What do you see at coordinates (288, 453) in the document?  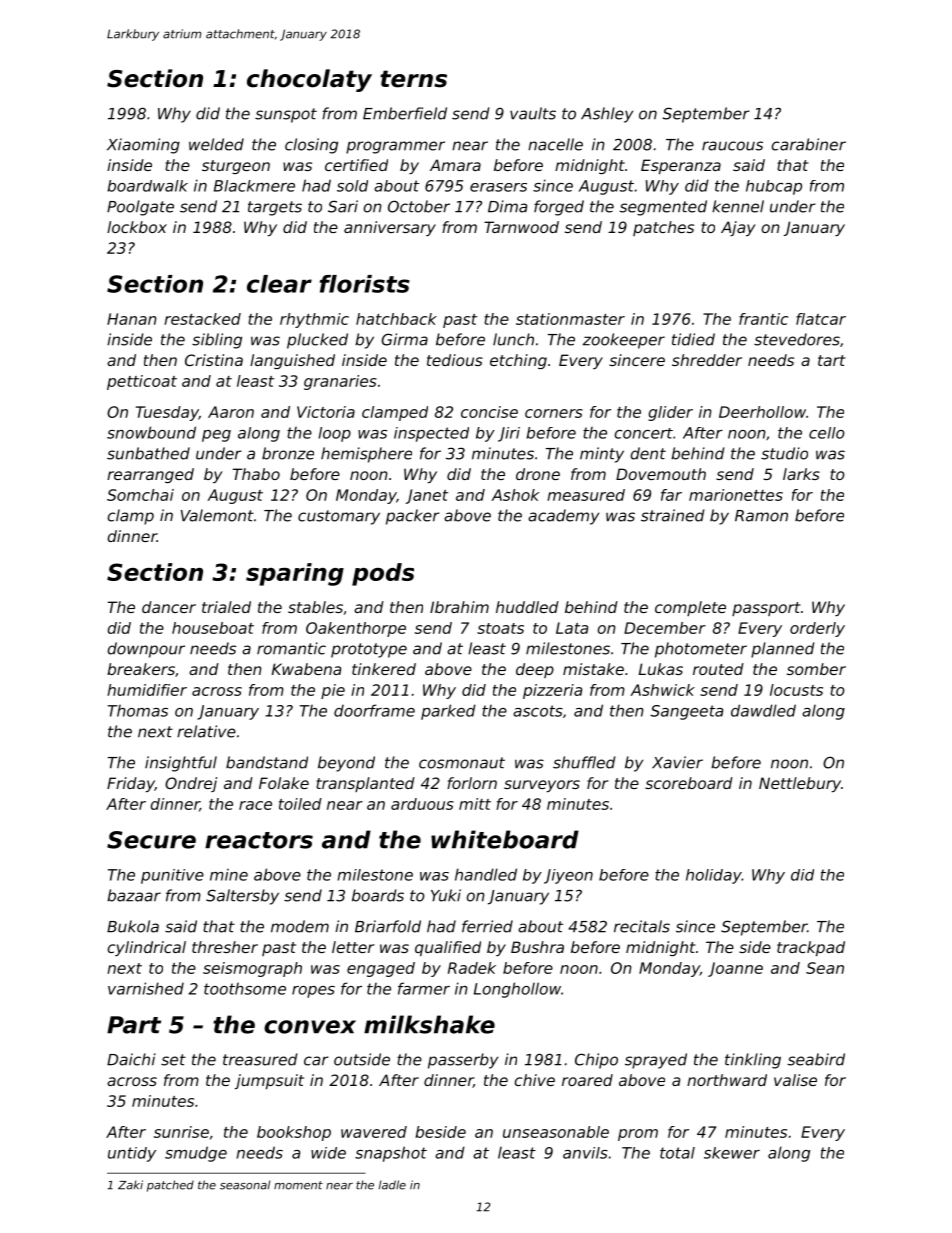 I see `bronze` at bounding box center [288, 453].
